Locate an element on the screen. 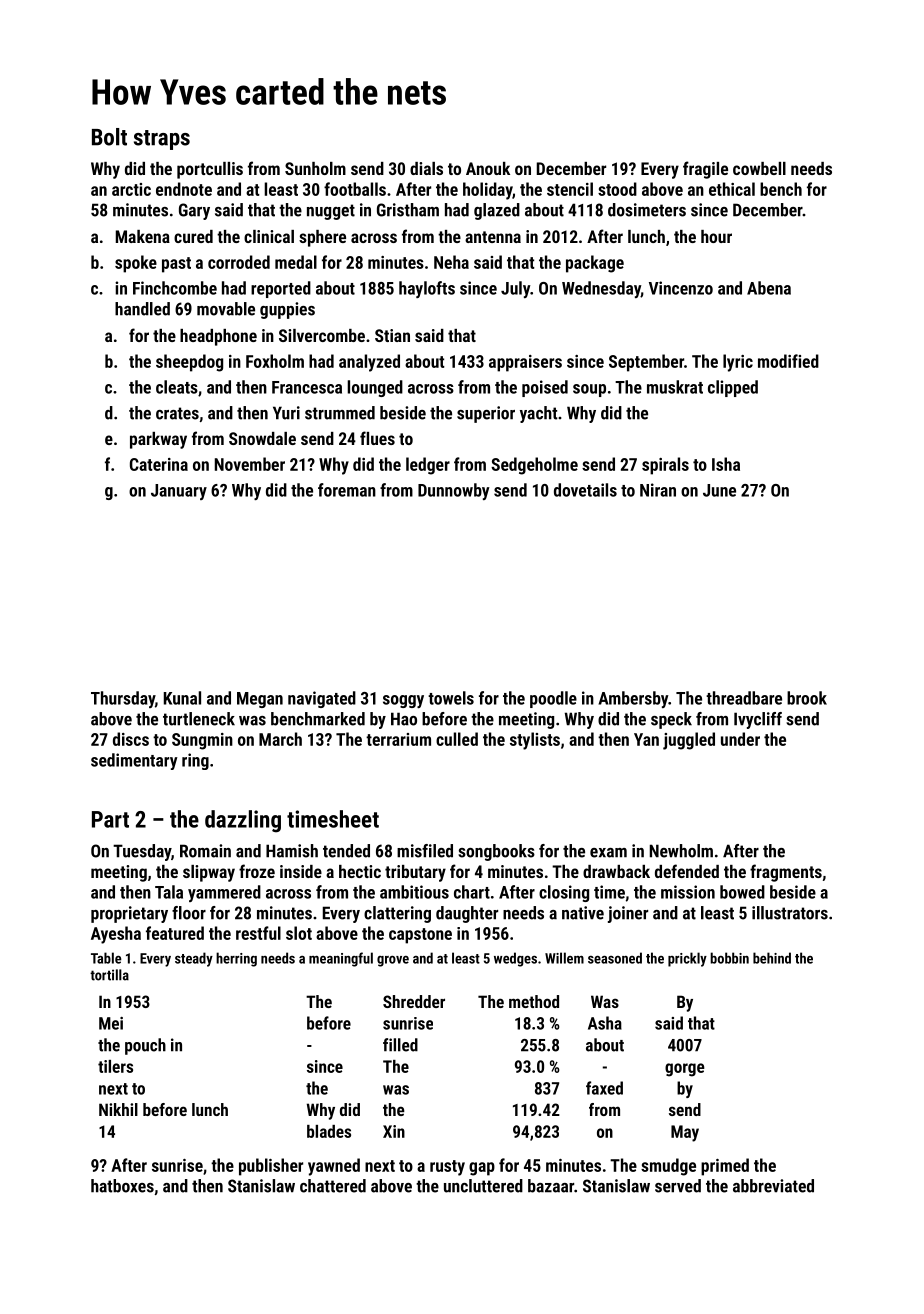 The height and width of the screenshot is (1314, 924). uncluttered is located at coordinates (483, 1186).
